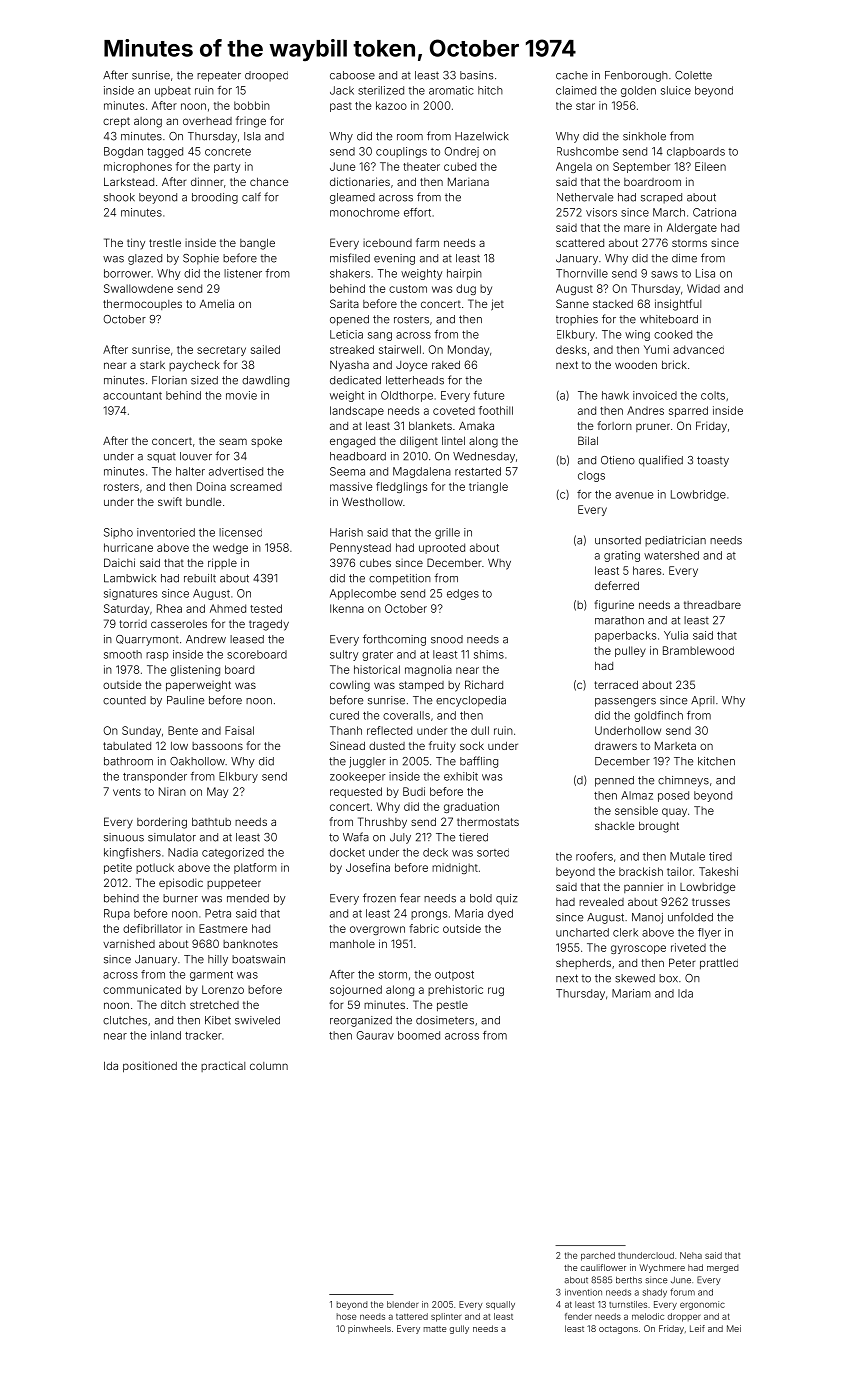 The width and height of the screenshot is (849, 1400). I want to click on Bilal, so click(588, 440).
